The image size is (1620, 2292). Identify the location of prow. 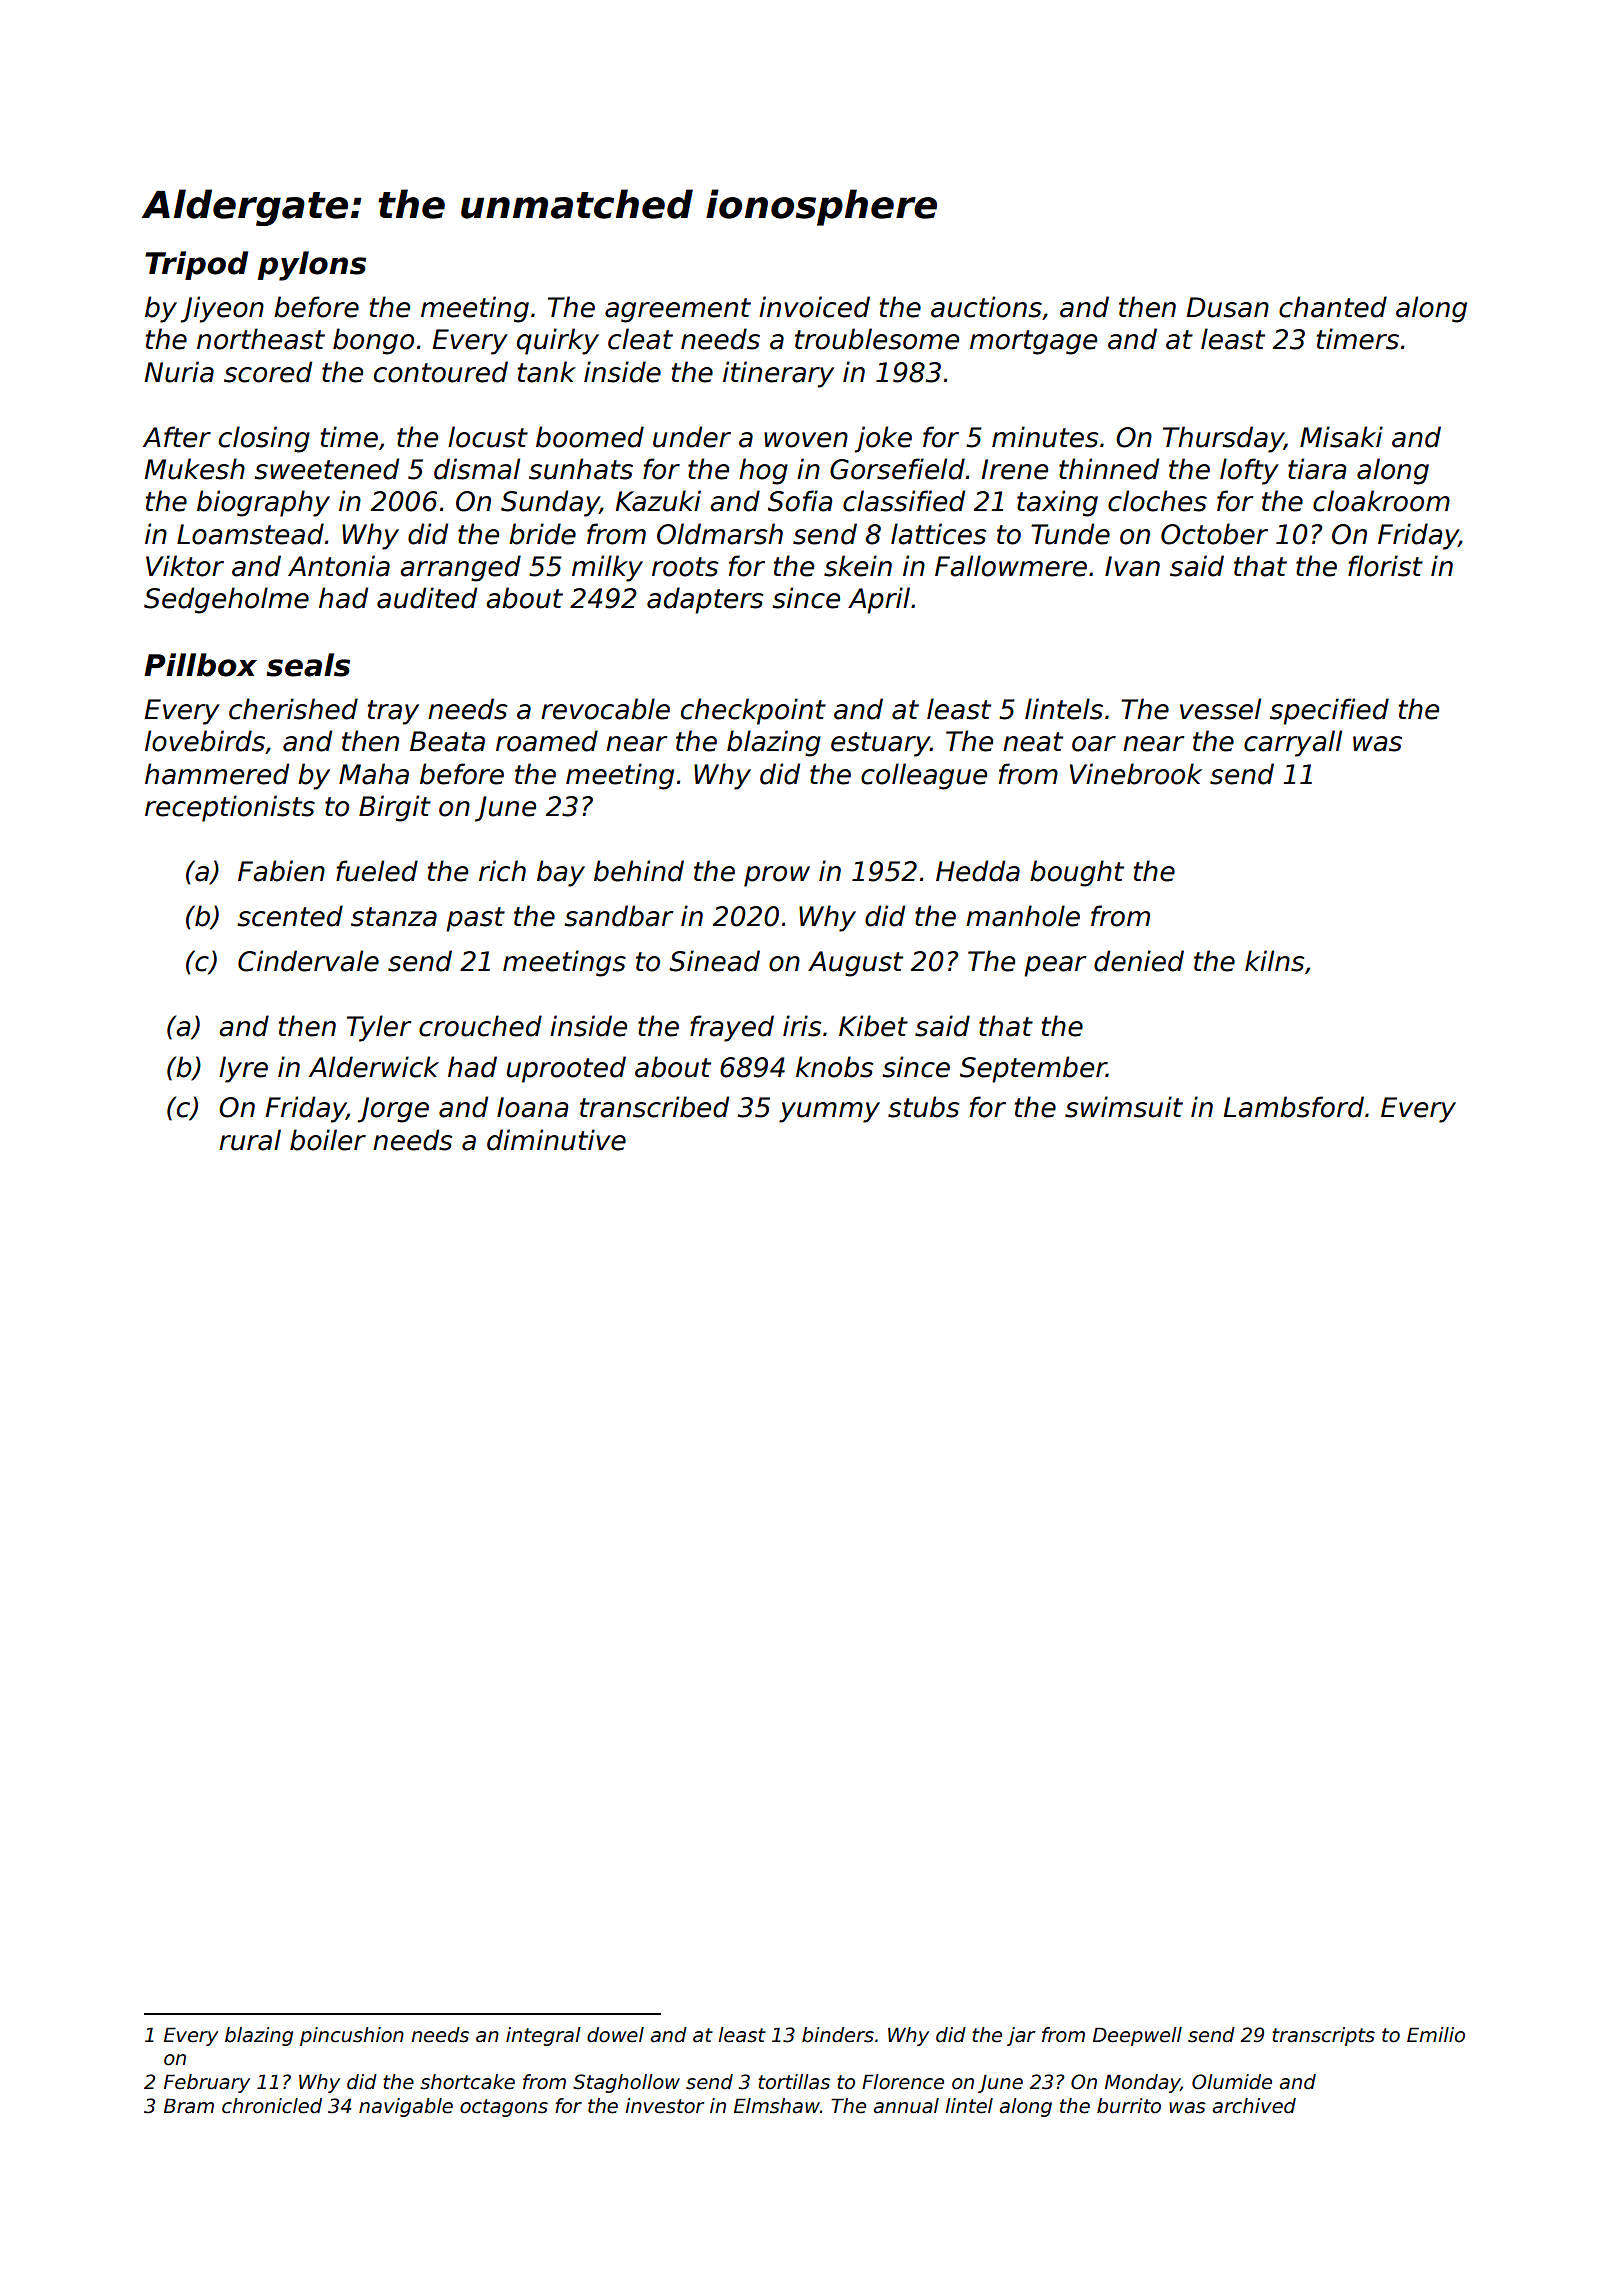
(777, 876).
